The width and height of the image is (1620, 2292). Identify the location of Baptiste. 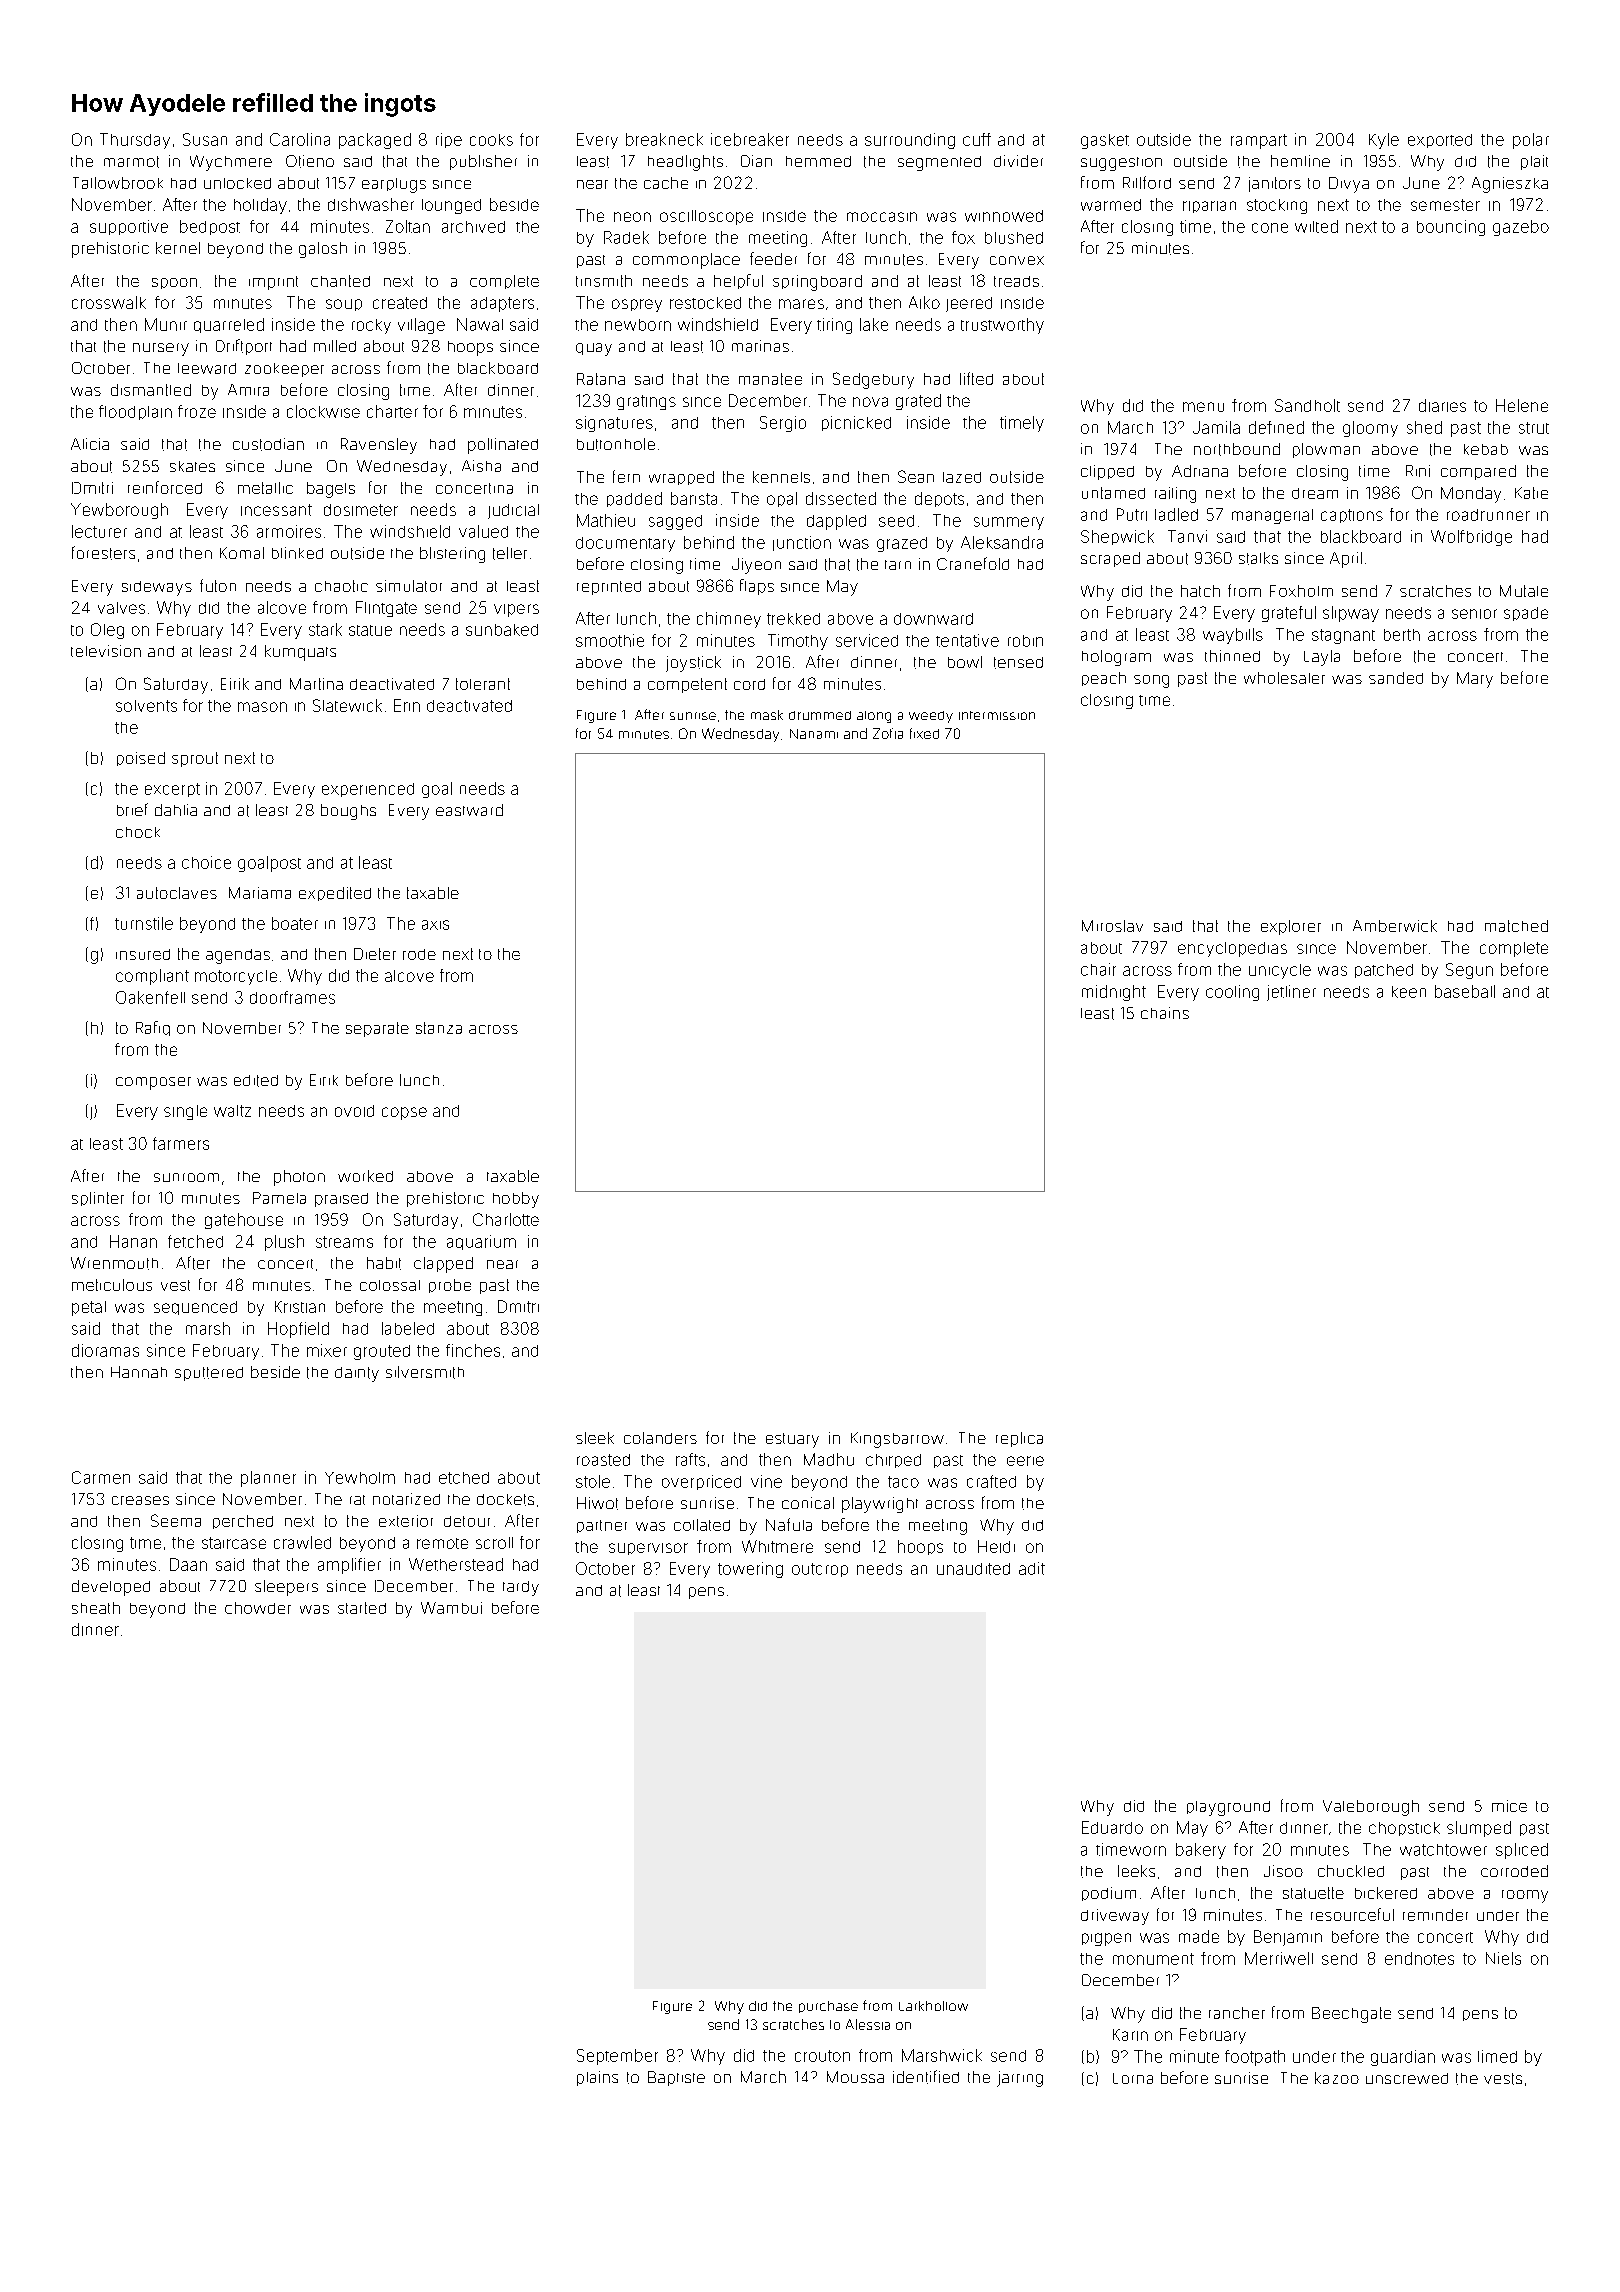
(676, 2078).
